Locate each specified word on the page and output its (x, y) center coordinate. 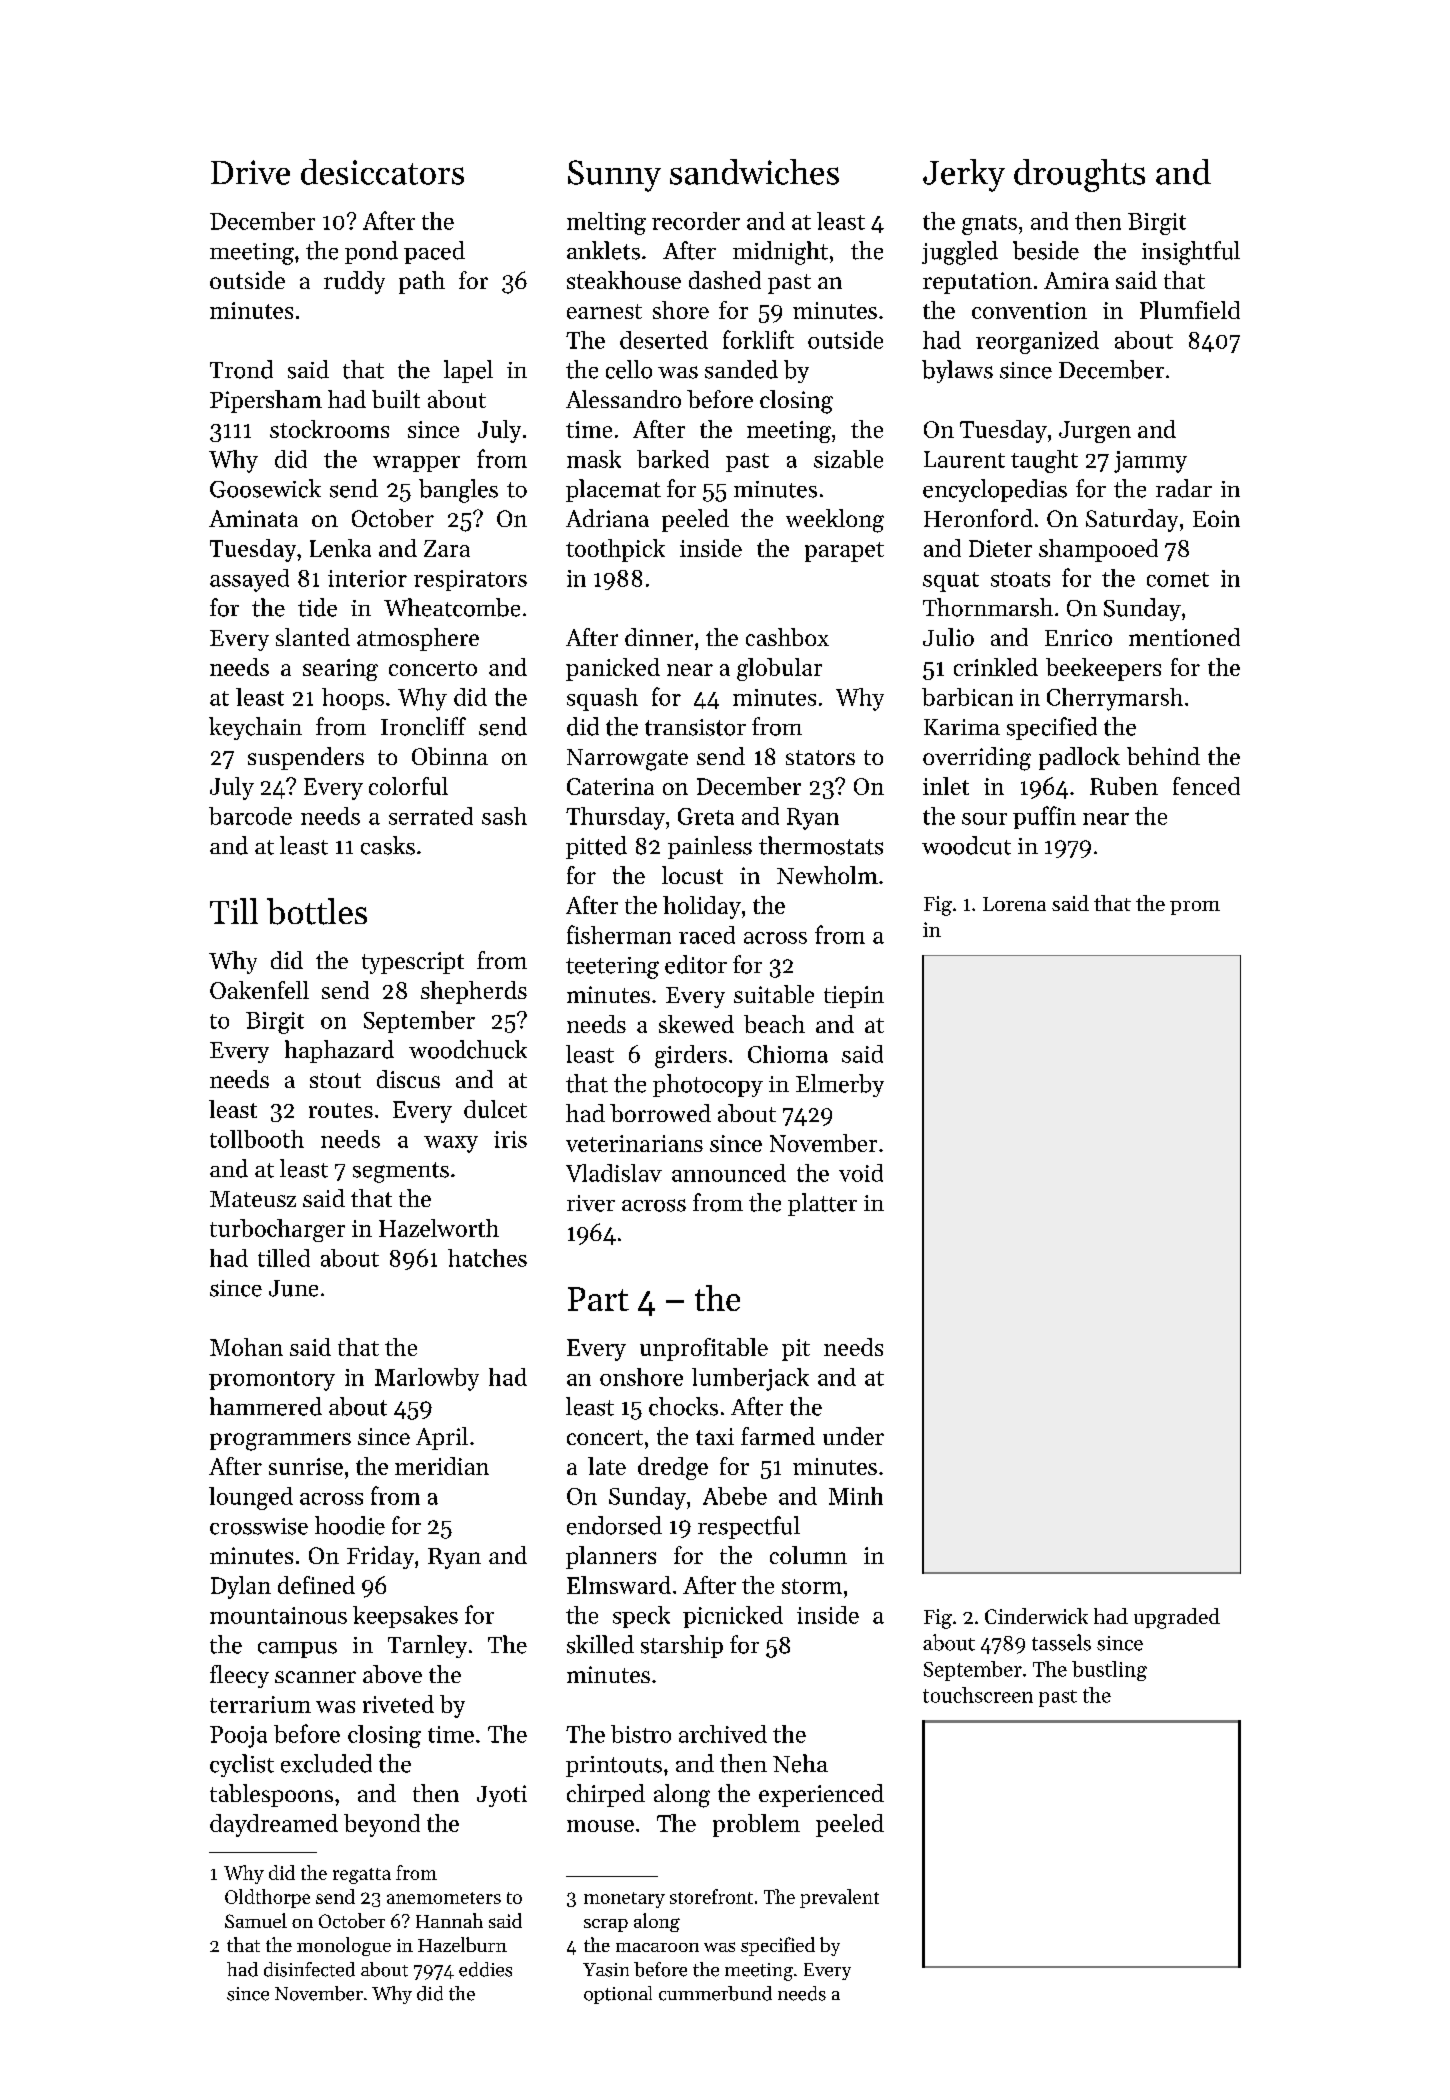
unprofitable (704, 1349)
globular (779, 669)
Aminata (253, 518)
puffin (1044, 817)
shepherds (474, 992)
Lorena (1014, 904)
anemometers (444, 1898)
